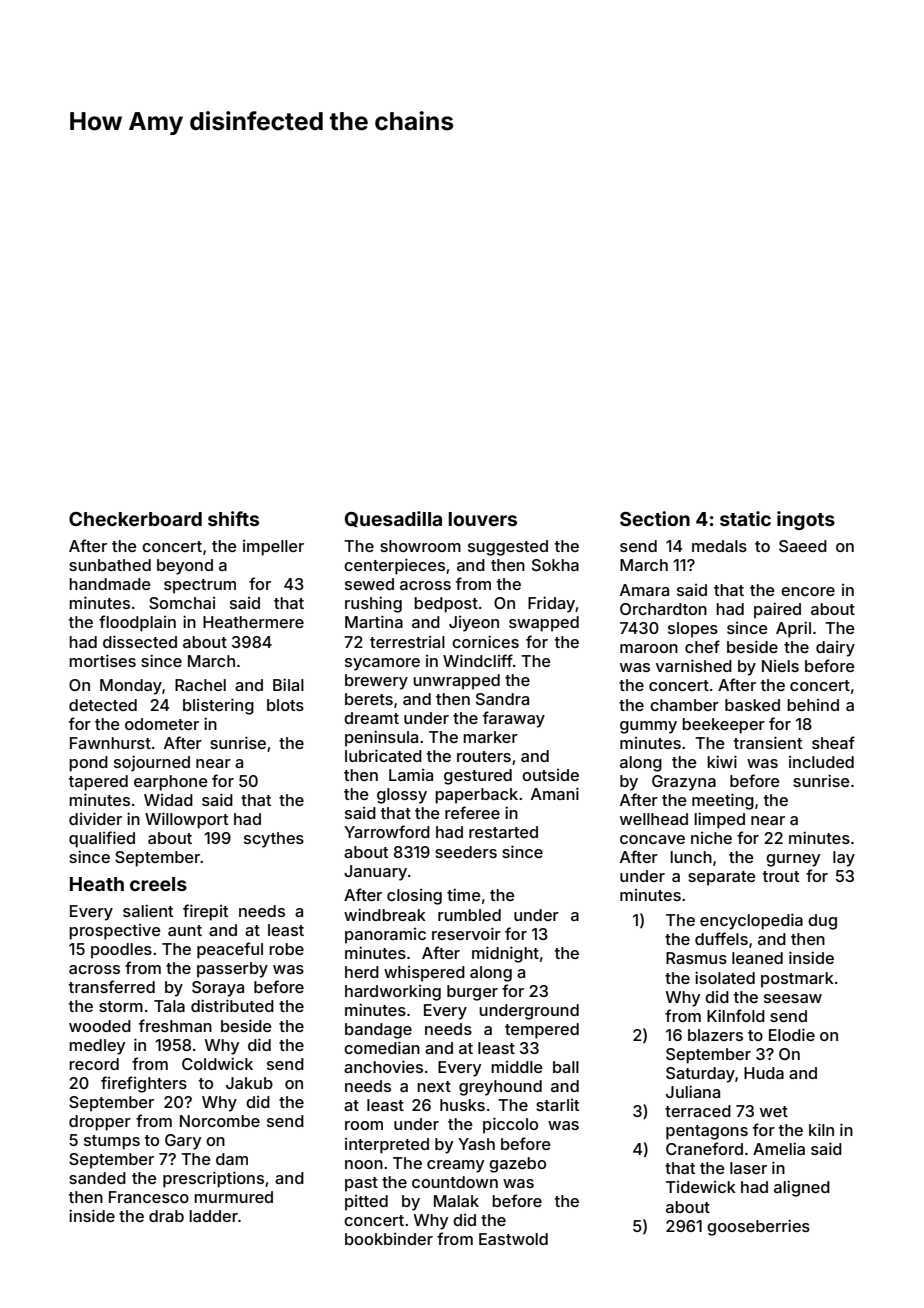 This screenshot has width=924, height=1308. Describe the element at coordinates (217, 1063) in the screenshot. I see `Coldwick` at that location.
